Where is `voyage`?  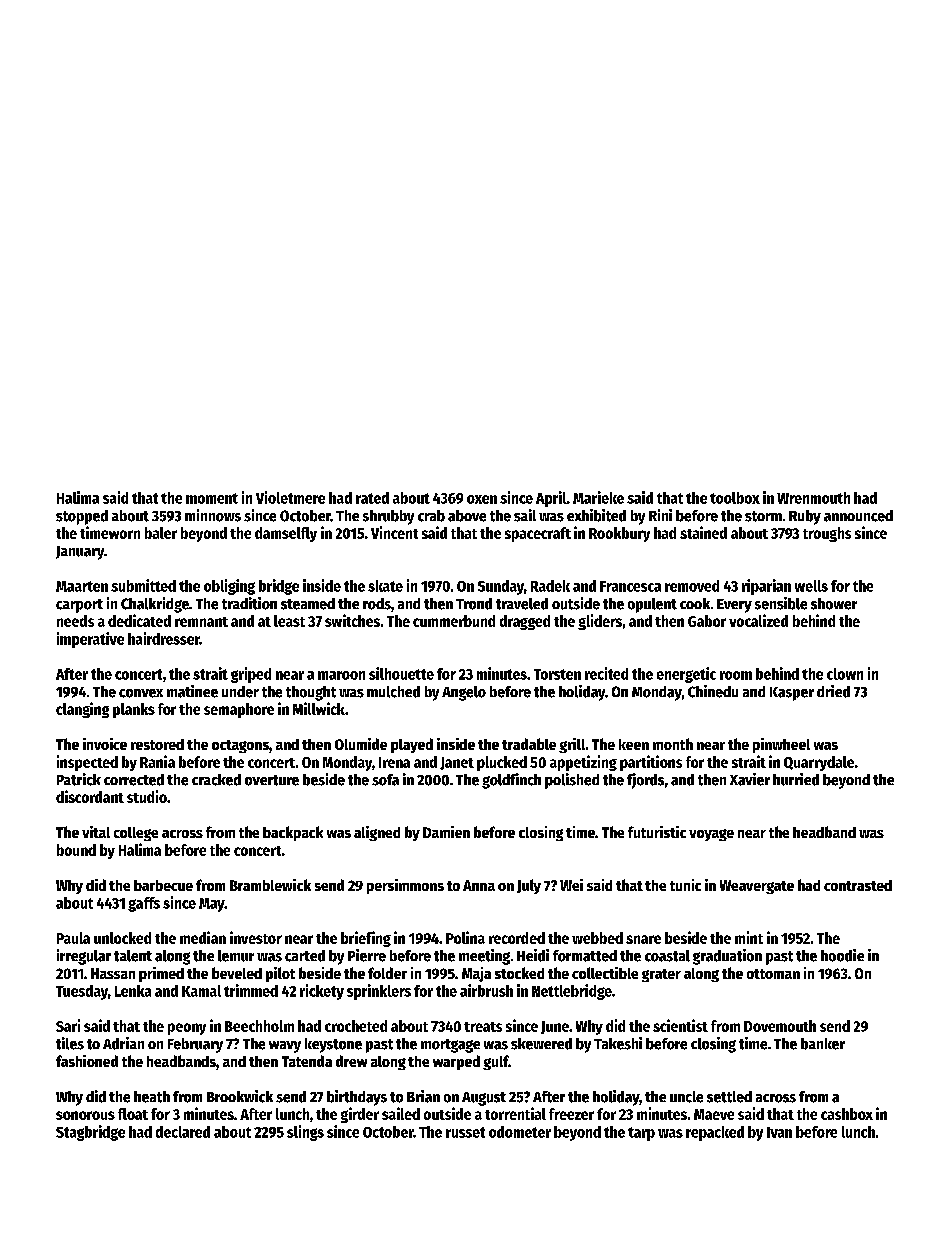
voyage is located at coordinates (711, 835).
